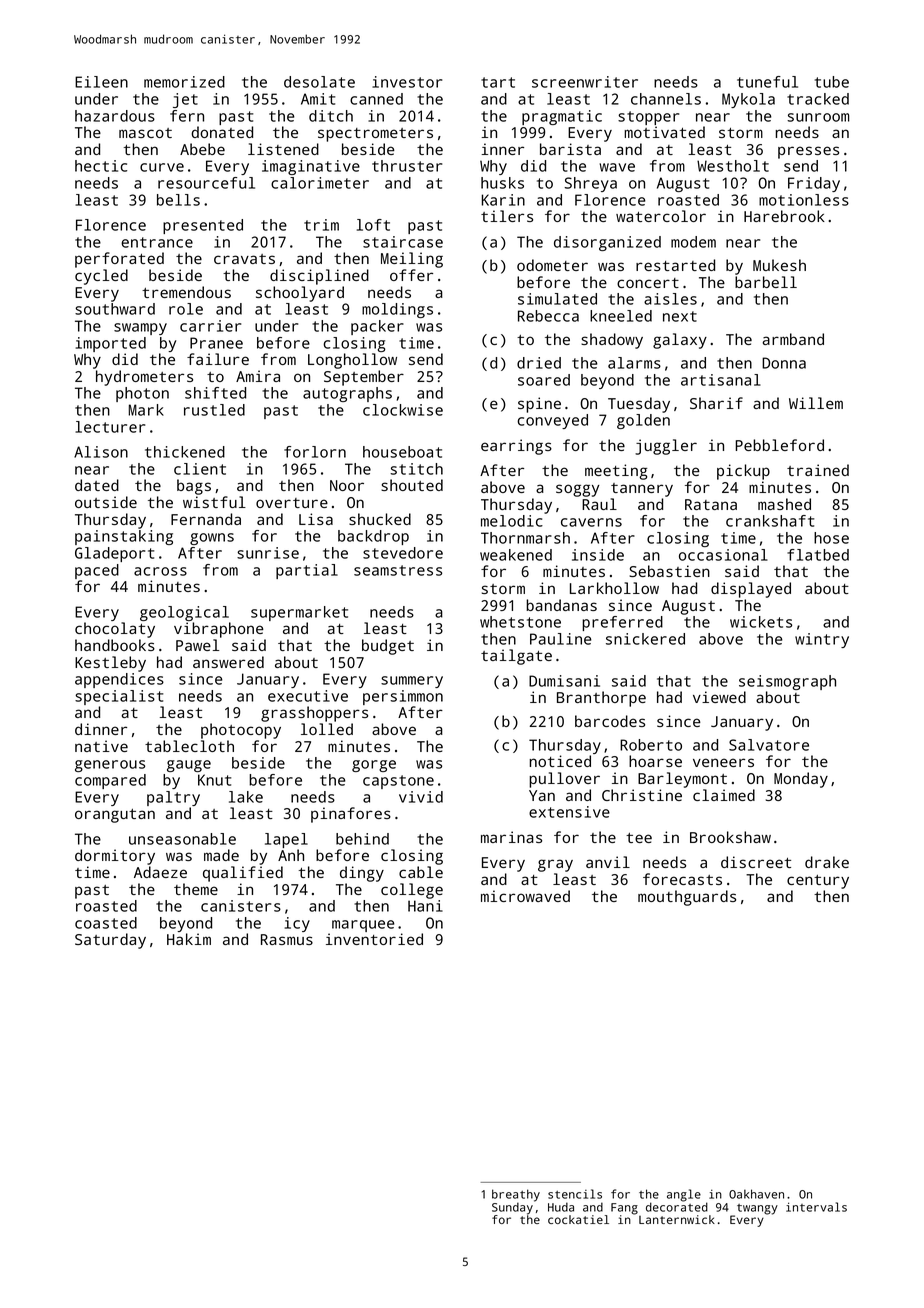 Image resolution: width=924 pixels, height=1308 pixels. What do you see at coordinates (578, 1219) in the document?
I see `cockatiel` at bounding box center [578, 1219].
